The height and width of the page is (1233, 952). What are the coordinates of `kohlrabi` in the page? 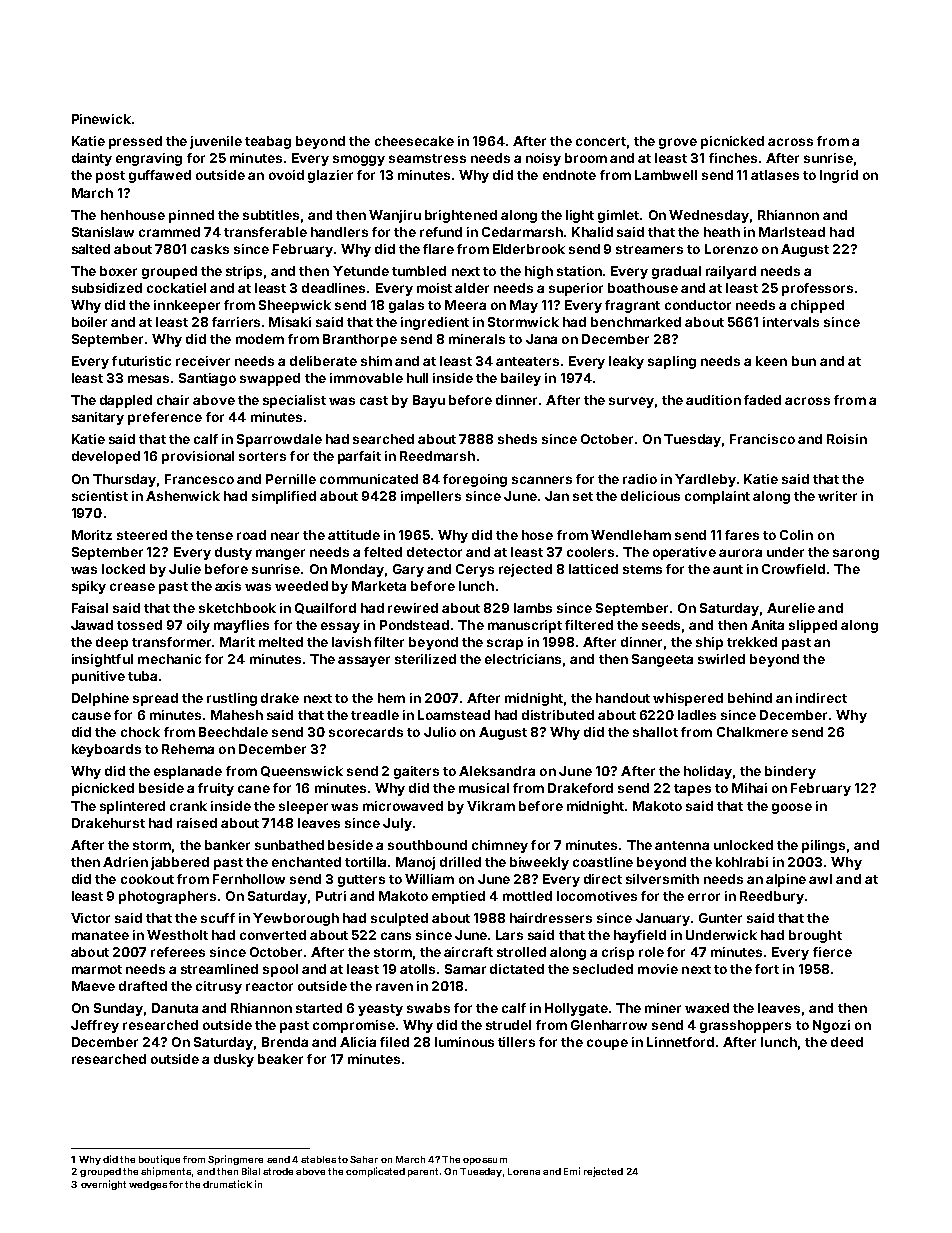 It's located at (742, 862).
